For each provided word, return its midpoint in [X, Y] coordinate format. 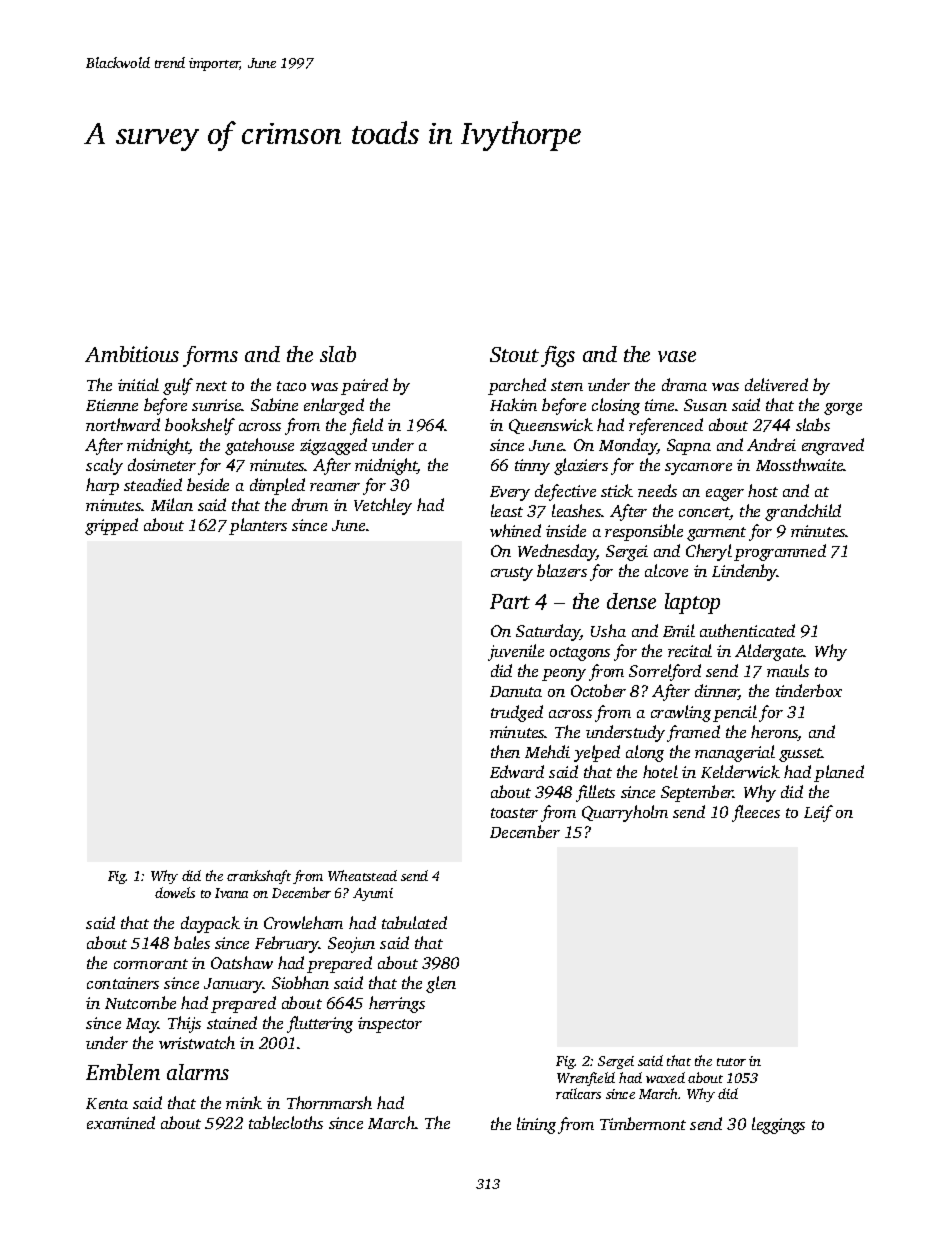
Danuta [516, 691]
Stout [514, 354]
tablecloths [286, 1122]
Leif [818, 813]
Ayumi [373, 894]
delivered [776, 384]
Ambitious [132, 354]
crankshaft [259, 877]
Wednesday [557, 552]
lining [536, 1125]
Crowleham [303, 922]
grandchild [803, 512]
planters [258, 526]
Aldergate [769, 652]
